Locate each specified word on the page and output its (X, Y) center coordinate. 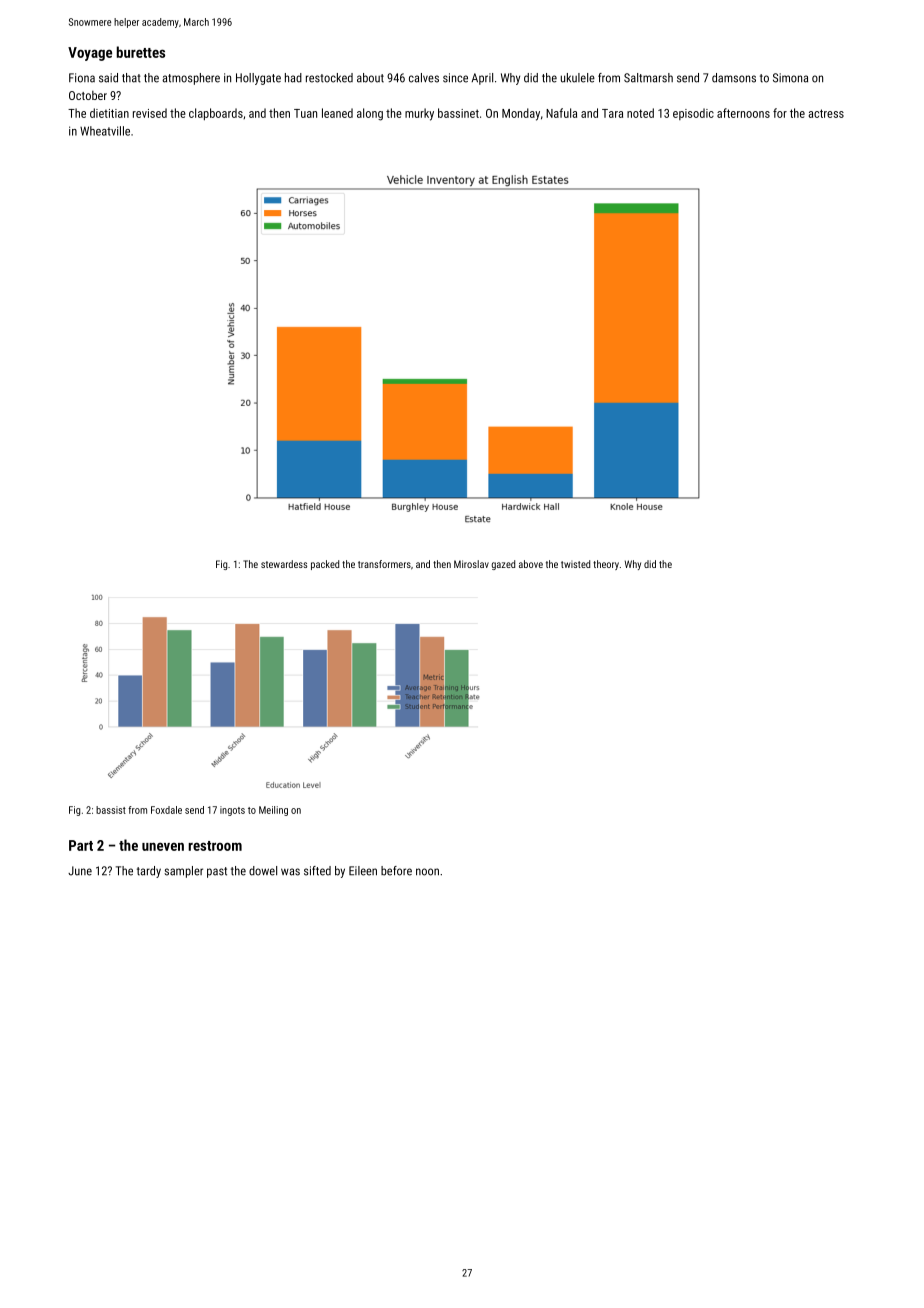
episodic (693, 114)
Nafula (561, 113)
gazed (503, 565)
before (396, 871)
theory (606, 565)
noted (640, 113)
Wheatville (105, 131)
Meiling (273, 811)
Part (81, 845)
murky (419, 114)
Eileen (363, 871)
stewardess (284, 564)
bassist (111, 810)
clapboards (216, 114)
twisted (575, 564)
